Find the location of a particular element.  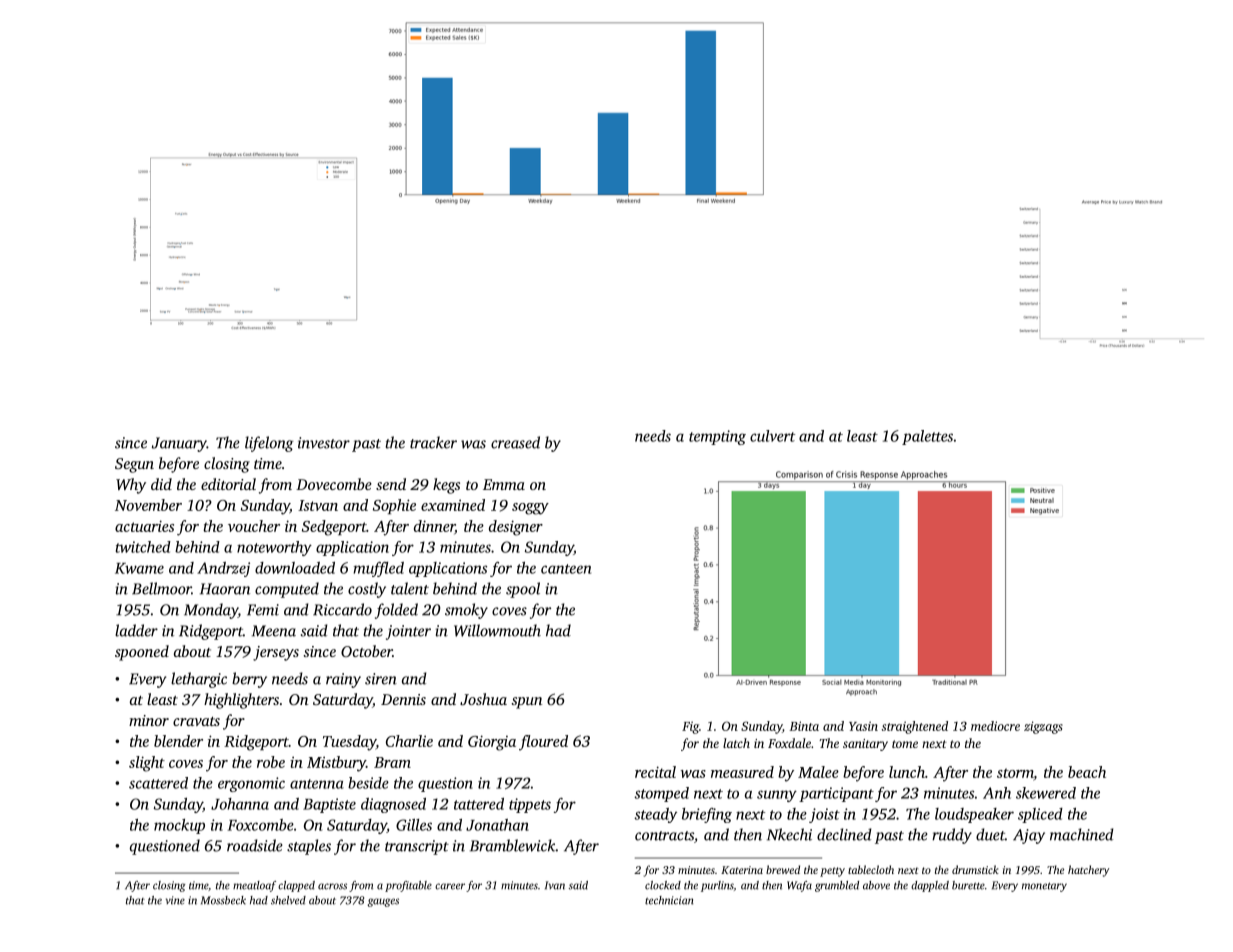

minor is located at coordinates (149, 720).
